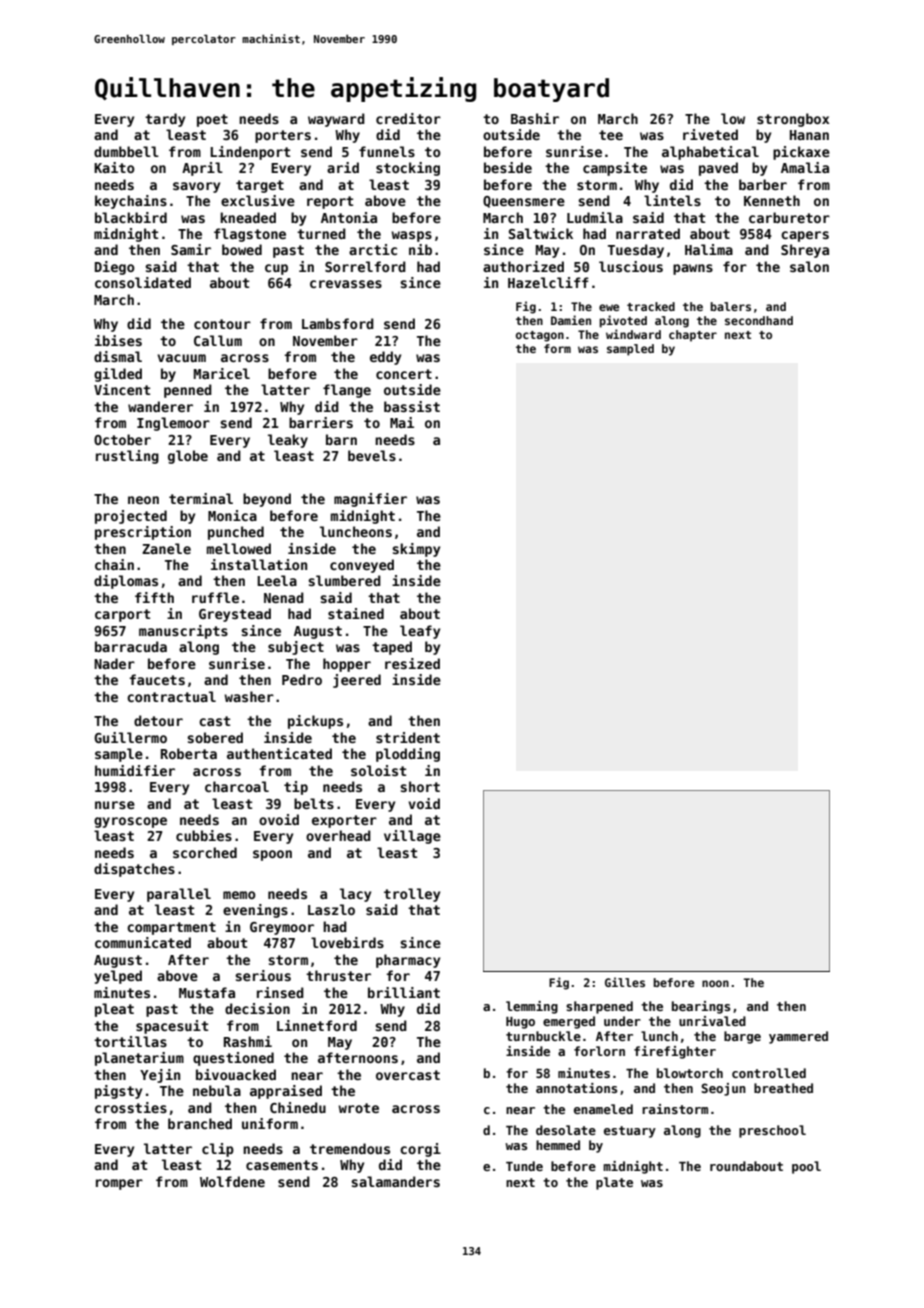 Image resolution: width=924 pixels, height=1308 pixels. I want to click on octagon, so click(540, 336).
